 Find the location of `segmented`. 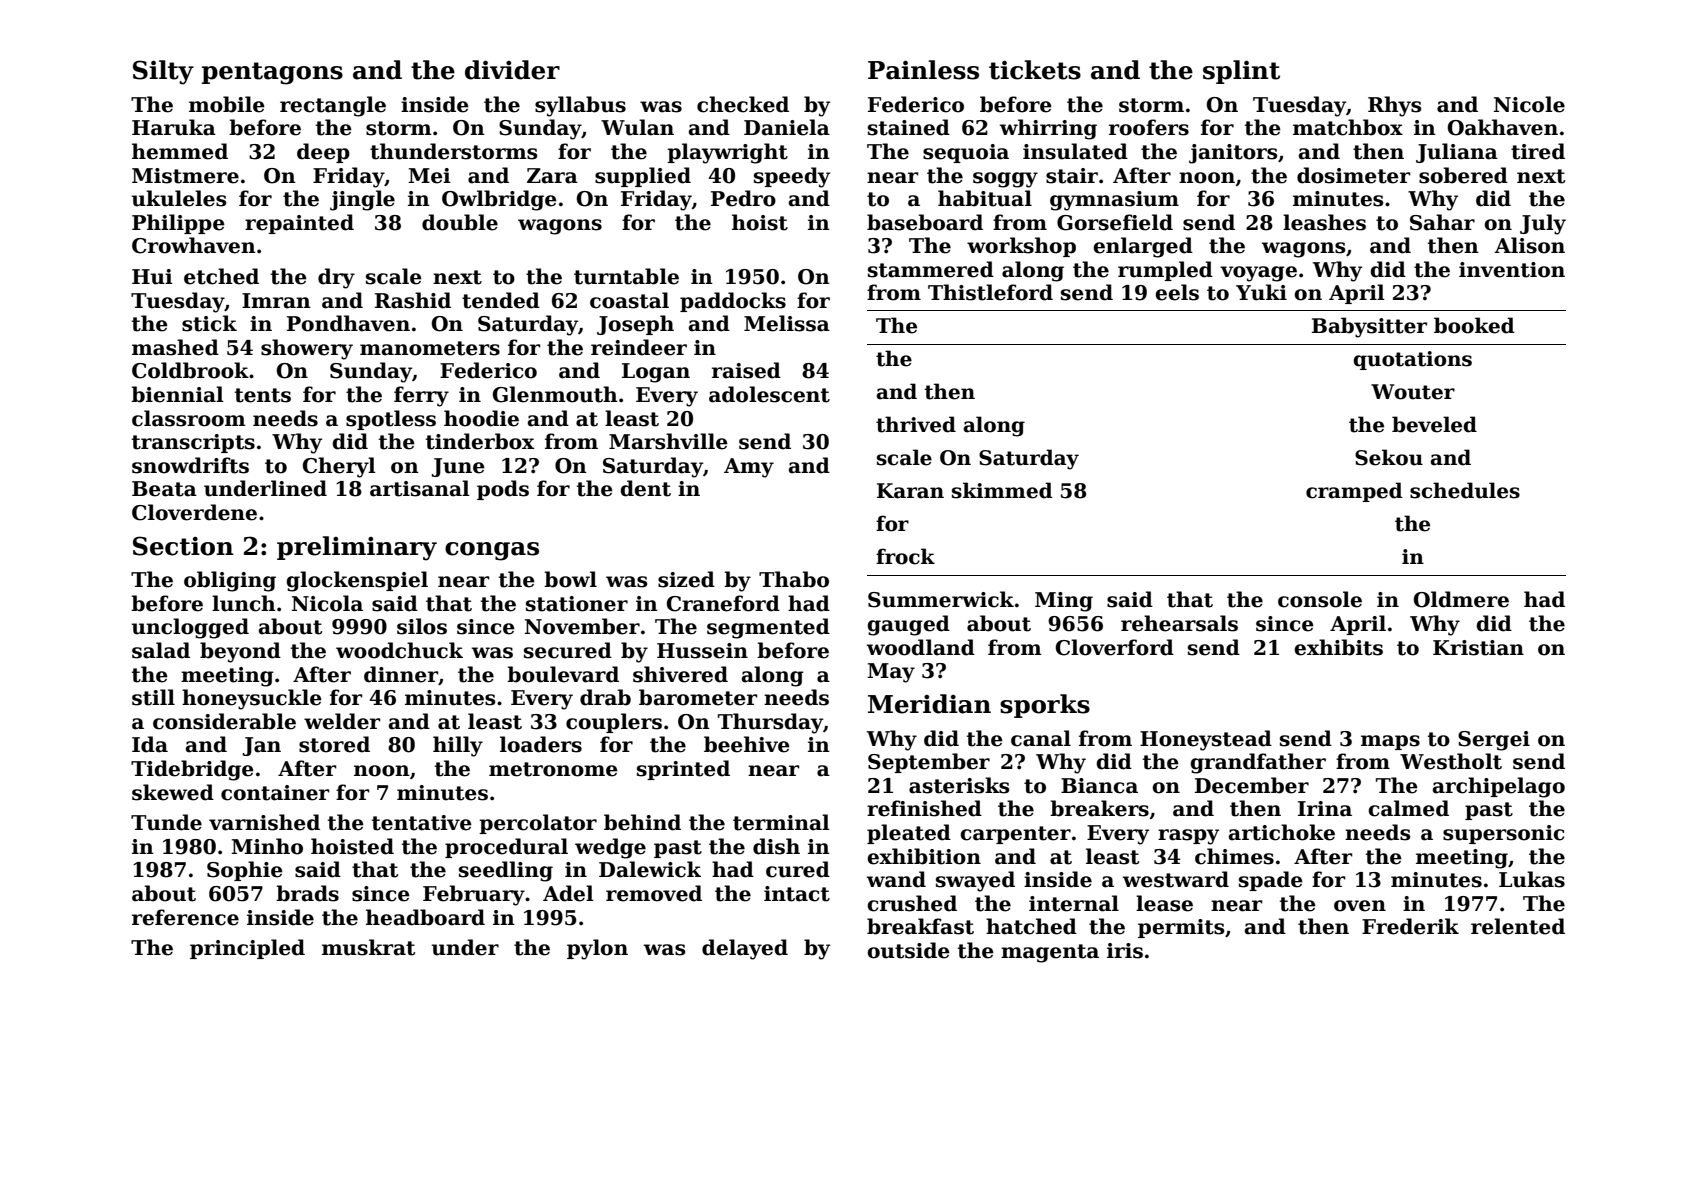

segmented is located at coordinates (768, 628).
